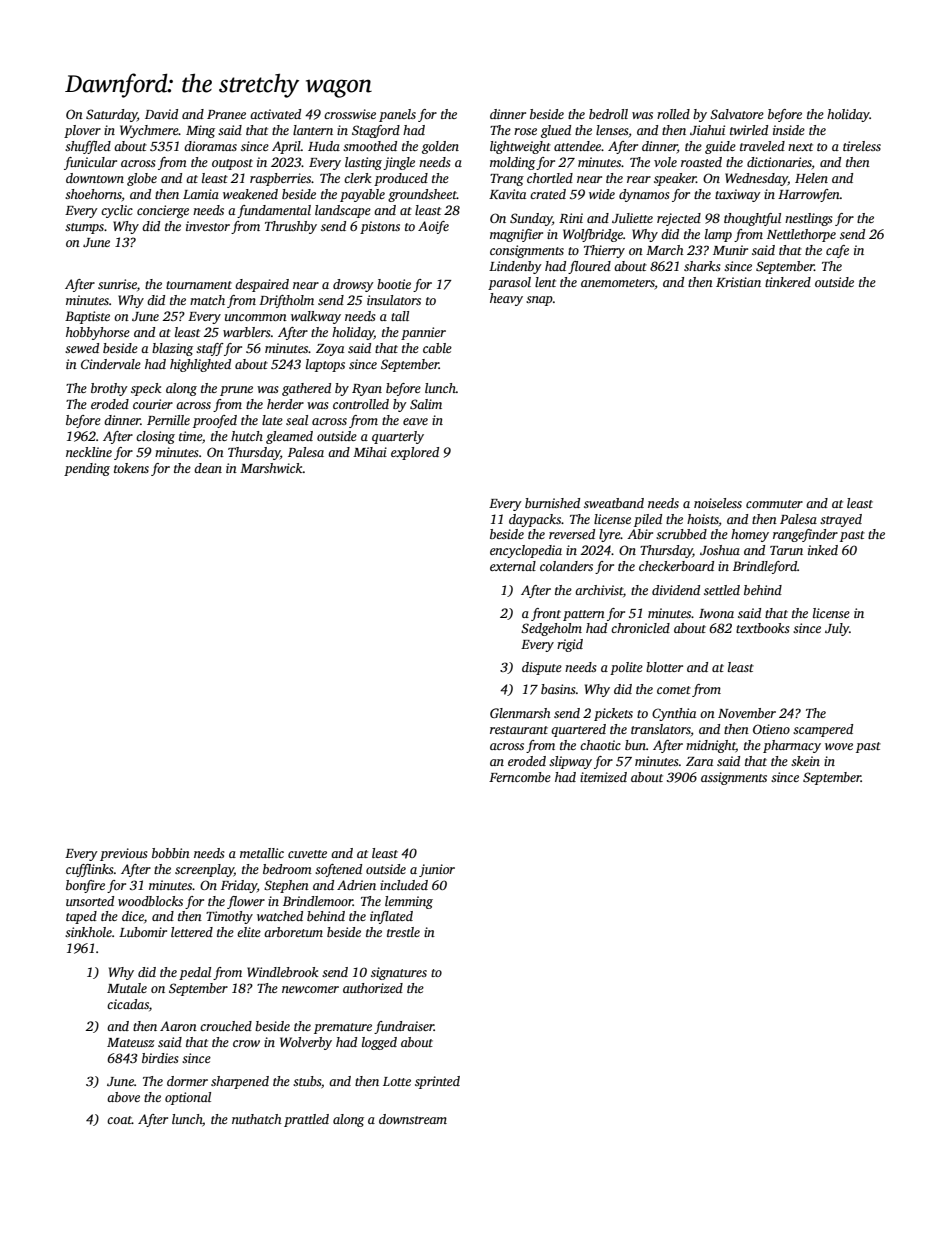  What do you see at coordinates (749, 130) in the screenshot?
I see `twirled` at bounding box center [749, 130].
